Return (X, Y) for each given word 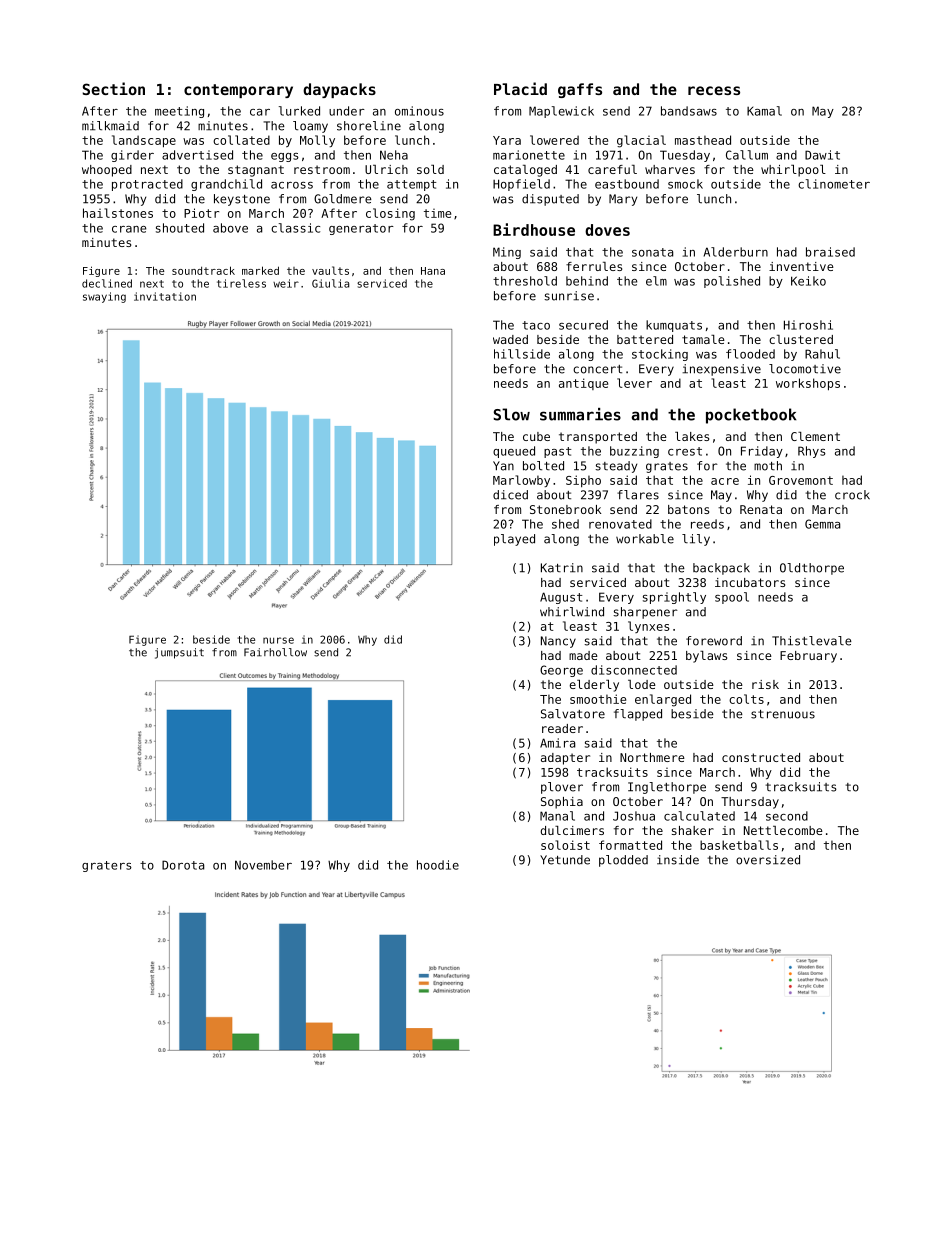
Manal (557, 816)
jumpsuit (179, 653)
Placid (520, 88)
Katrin (562, 568)
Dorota (183, 865)
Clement (815, 436)
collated (241, 140)
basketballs (739, 845)
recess (714, 90)
